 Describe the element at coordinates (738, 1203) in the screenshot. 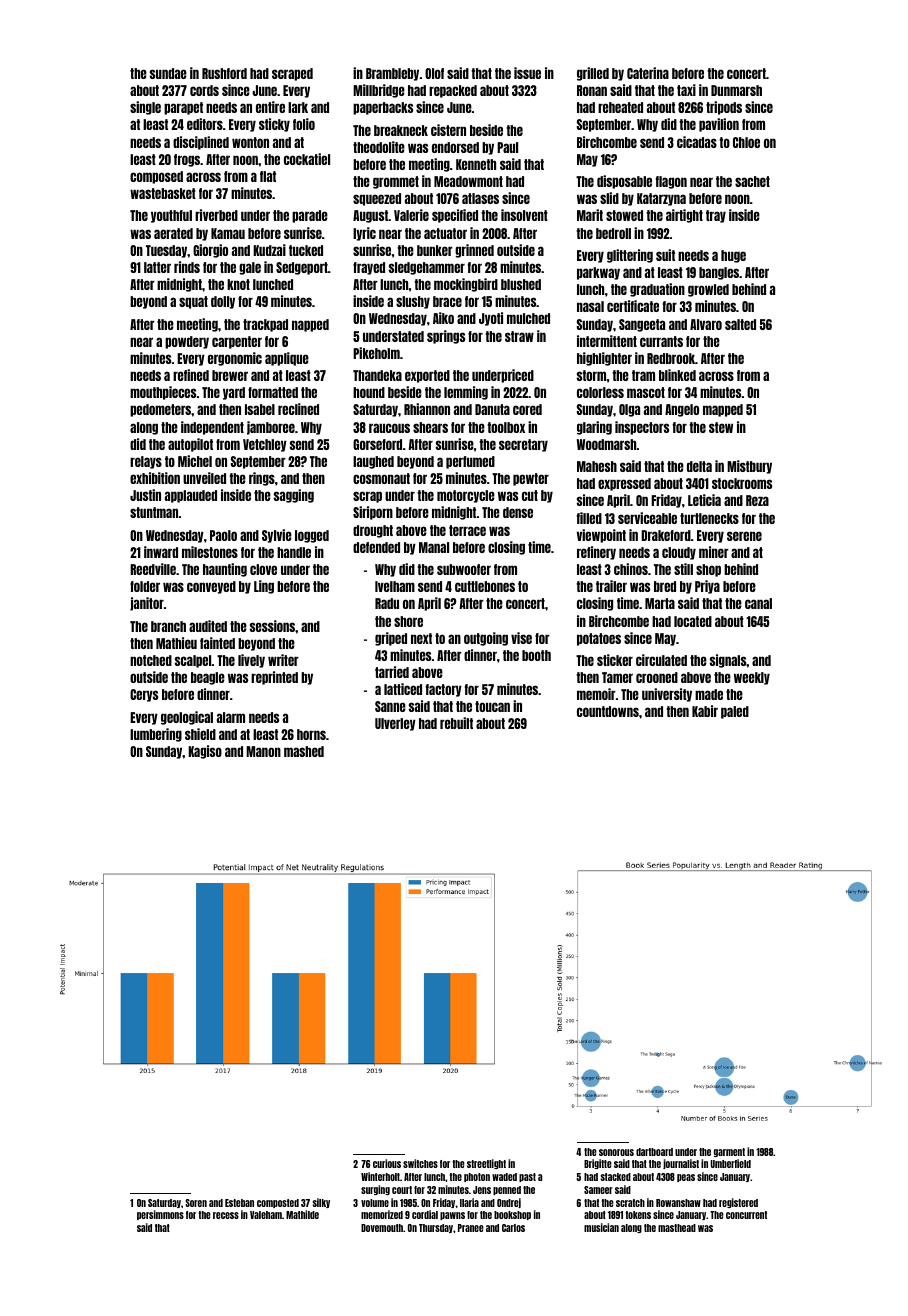

I see `registered` at that location.
